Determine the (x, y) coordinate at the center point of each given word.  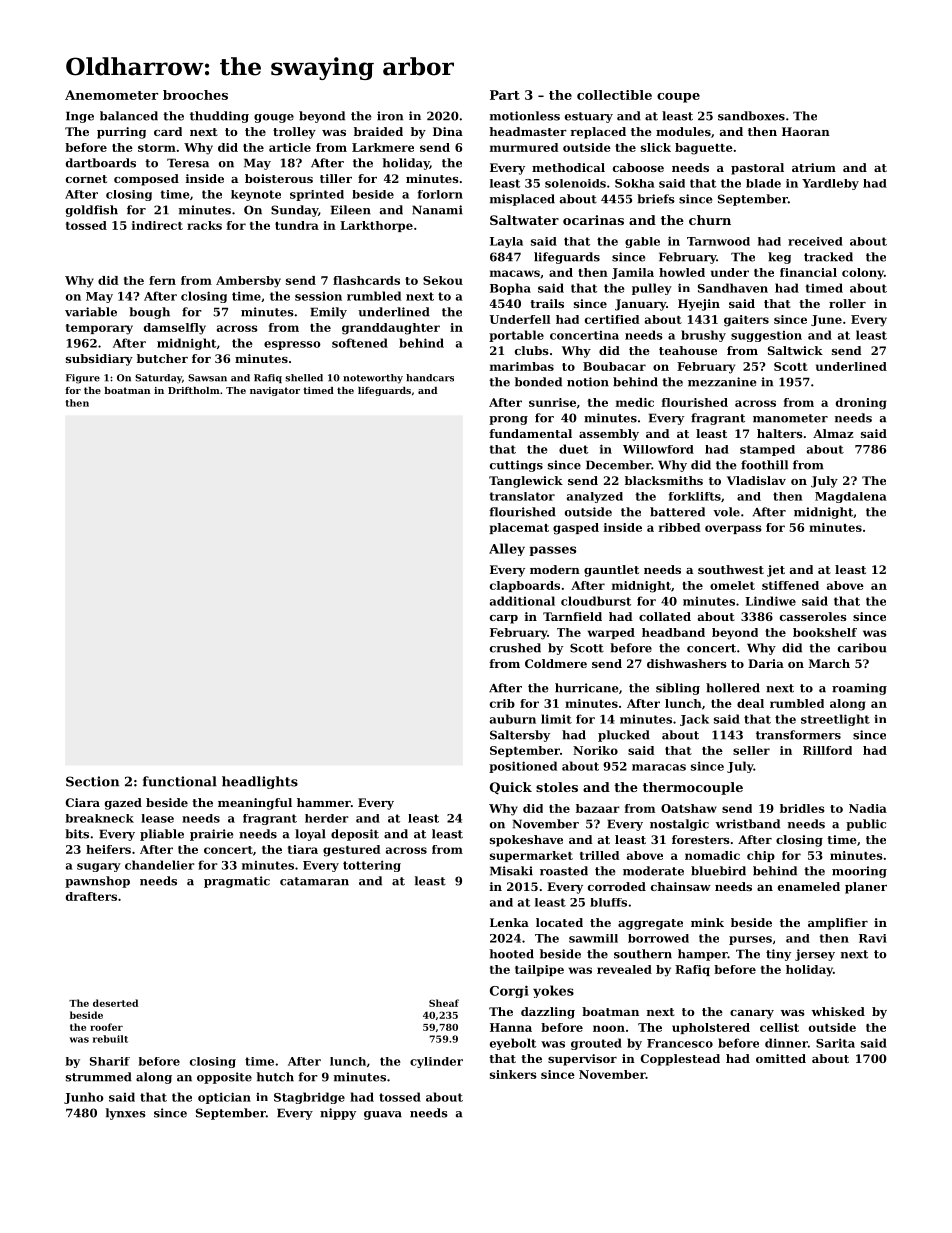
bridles (802, 808)
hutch (275, 1077)
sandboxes (751, 116)
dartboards (101, 163)
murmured (524, 147)
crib (502, 703)
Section (92, 781)
